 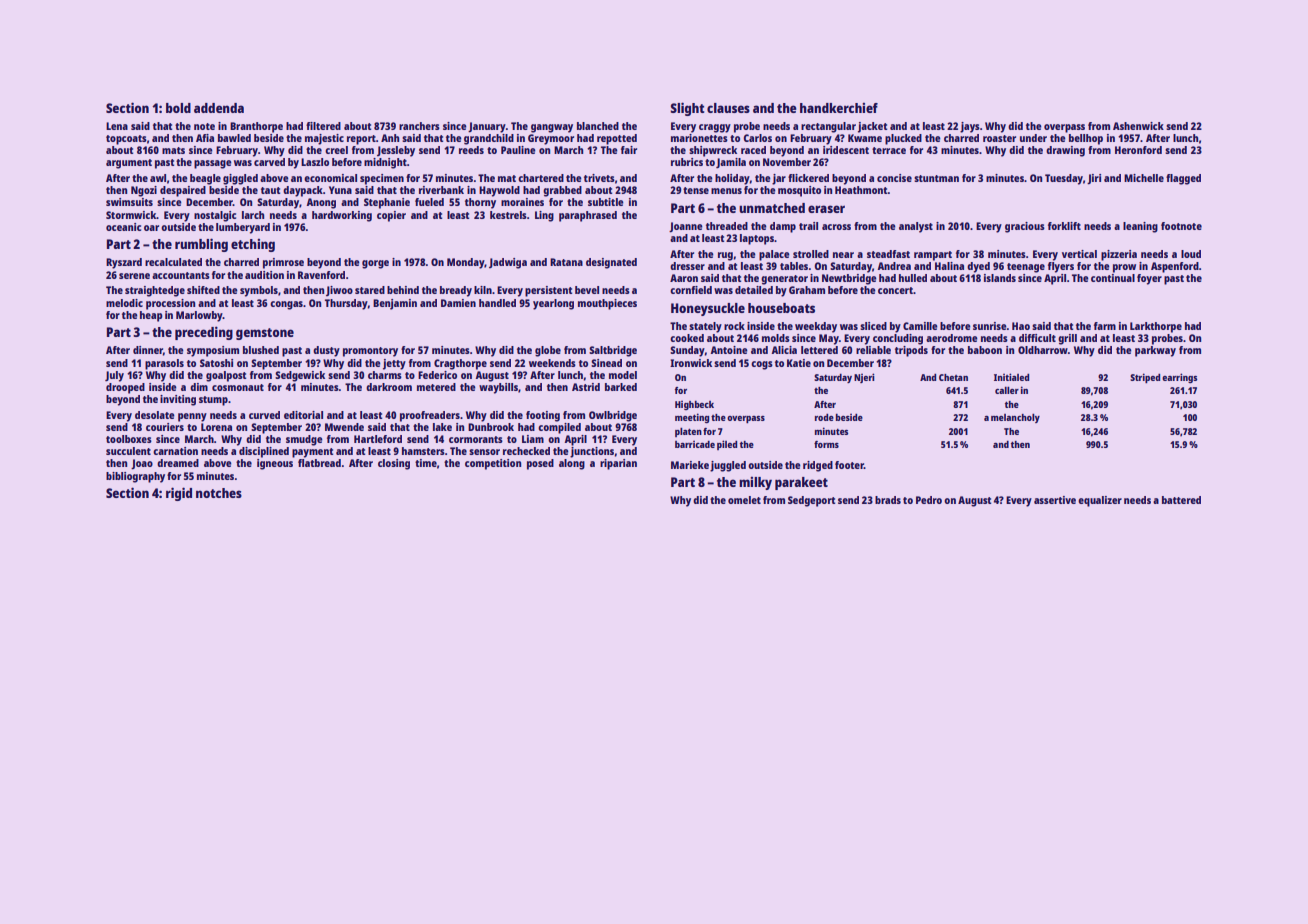 I want to click on Liam, so click(x=533, y=439).
